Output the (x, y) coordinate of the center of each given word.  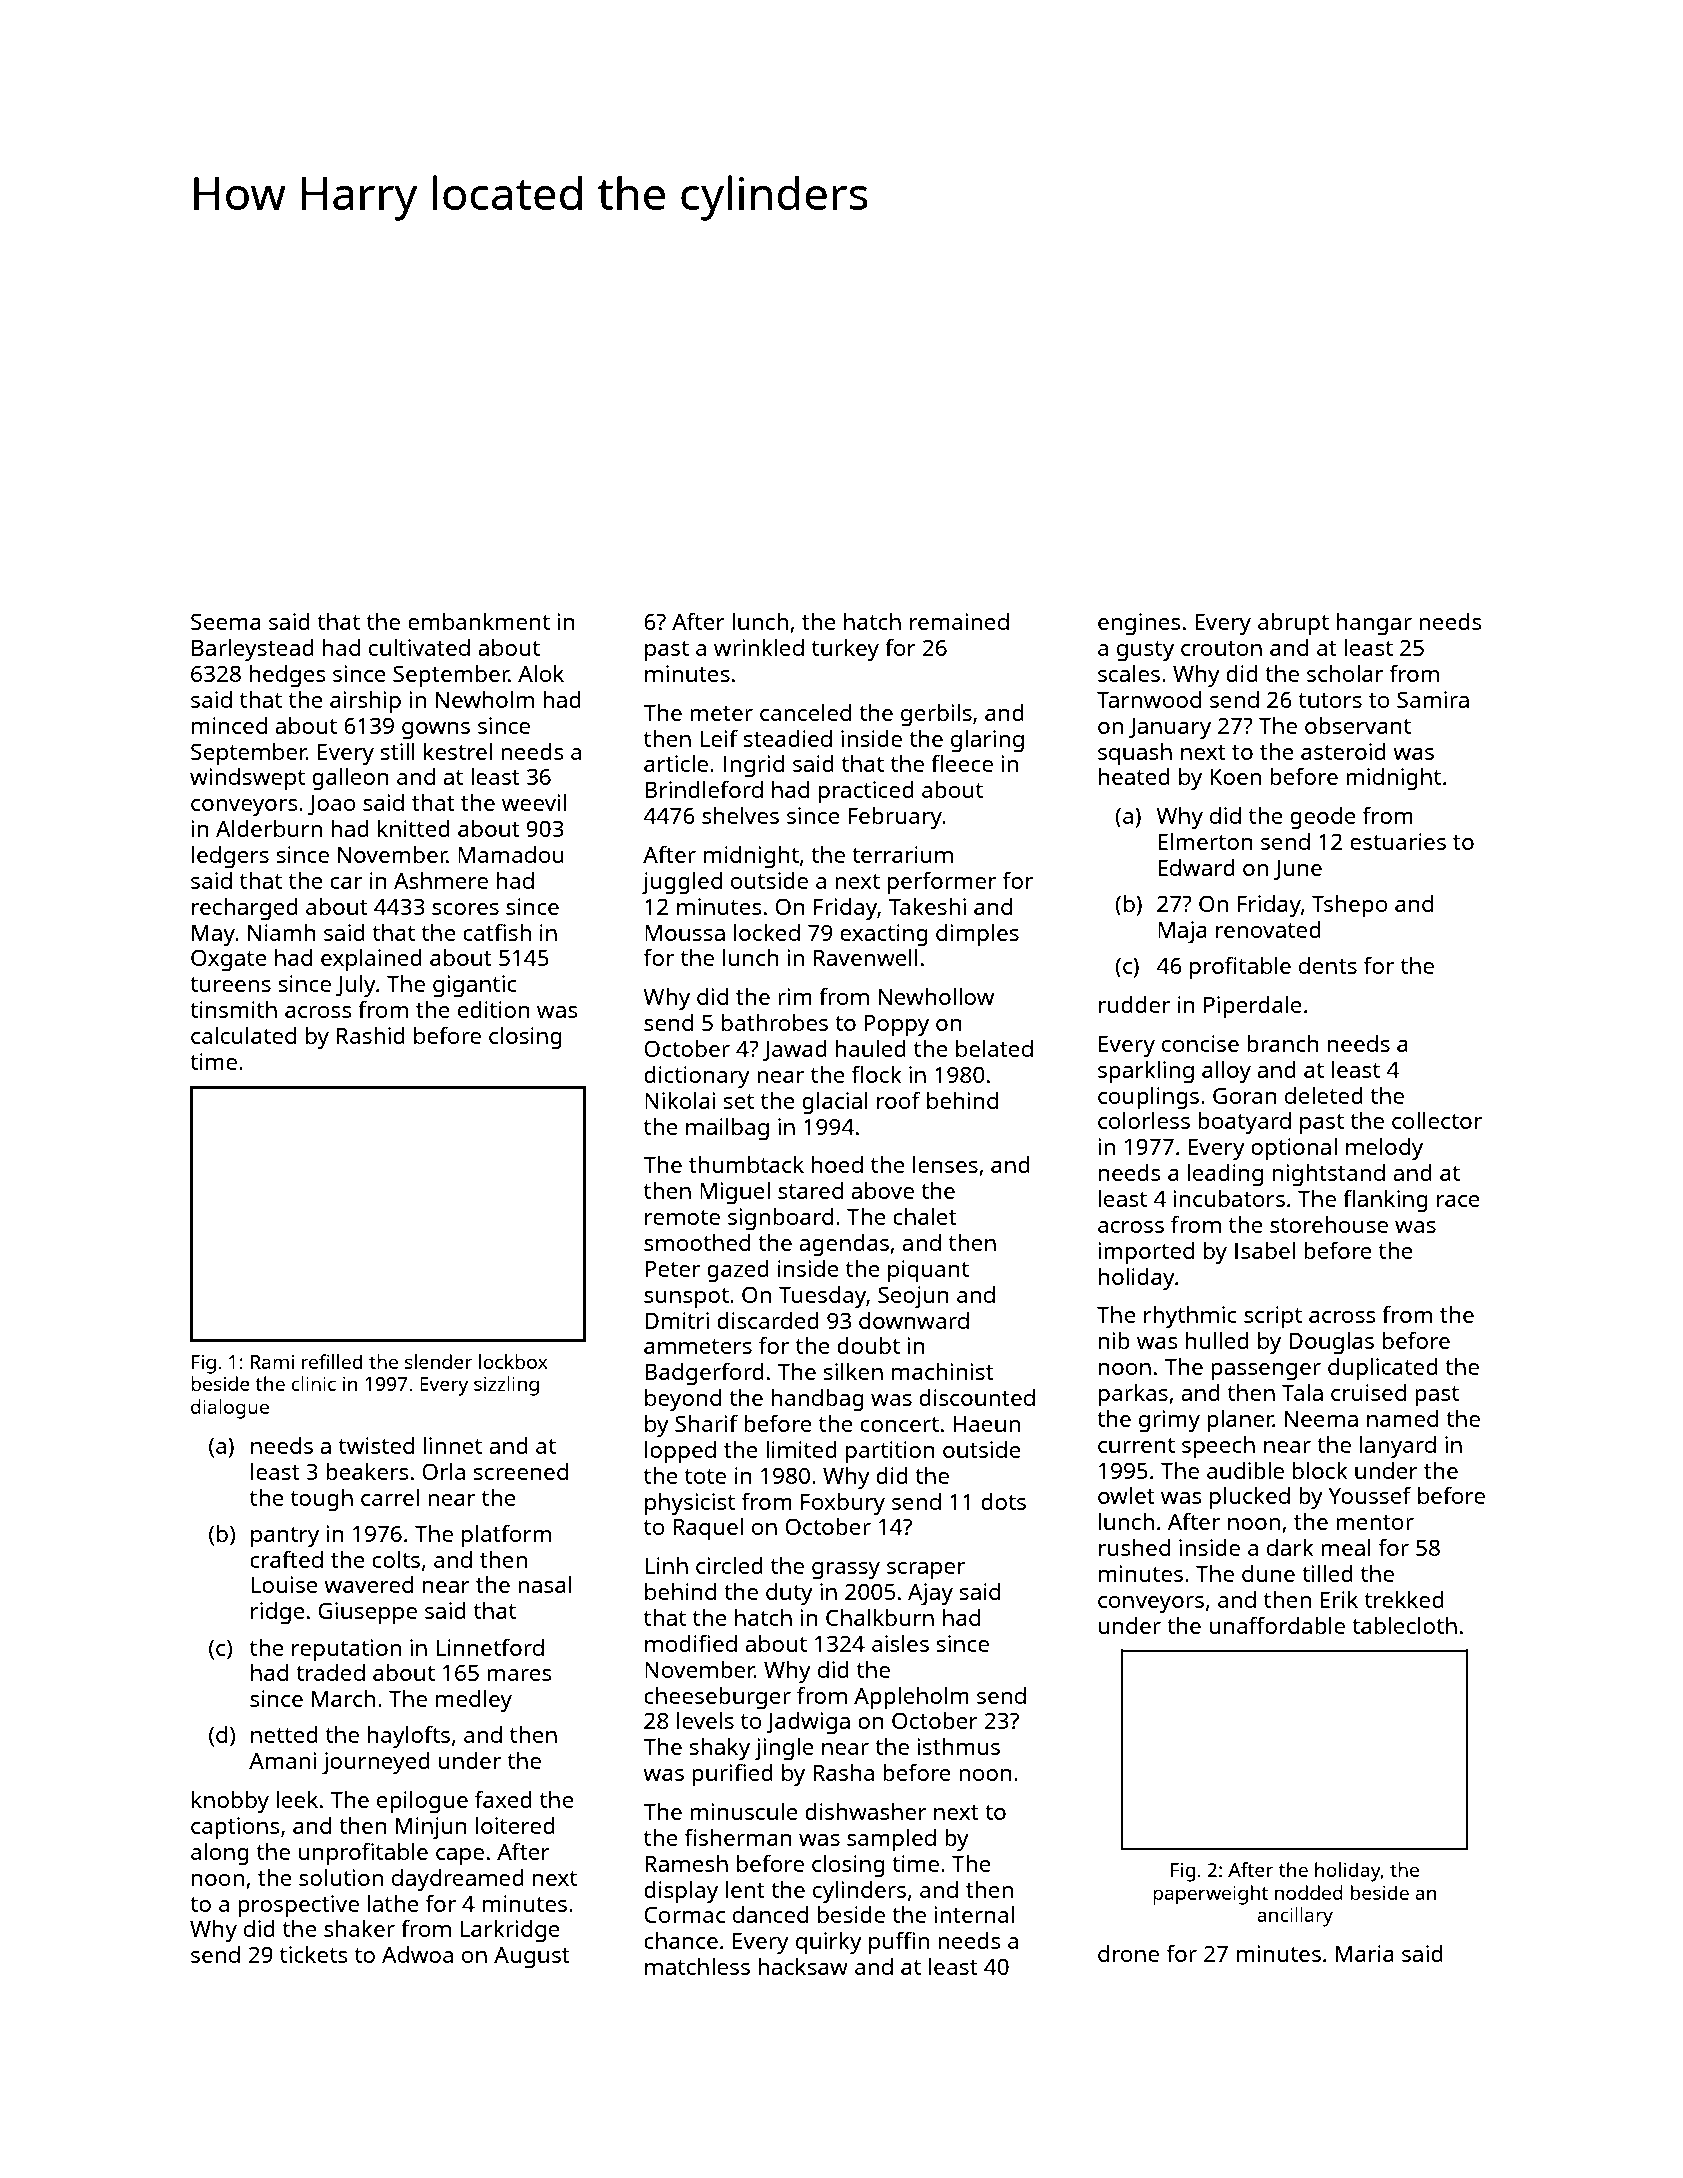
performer (942, 882)
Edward (1196, 867)
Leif (719, 738)
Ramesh (686, 1863)
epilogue (422, 1802)
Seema (226, 621)
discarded (768, 1320)
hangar (1374, 624)
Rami (272, 1362)
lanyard (1398, 1447)
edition (494, 1009)
